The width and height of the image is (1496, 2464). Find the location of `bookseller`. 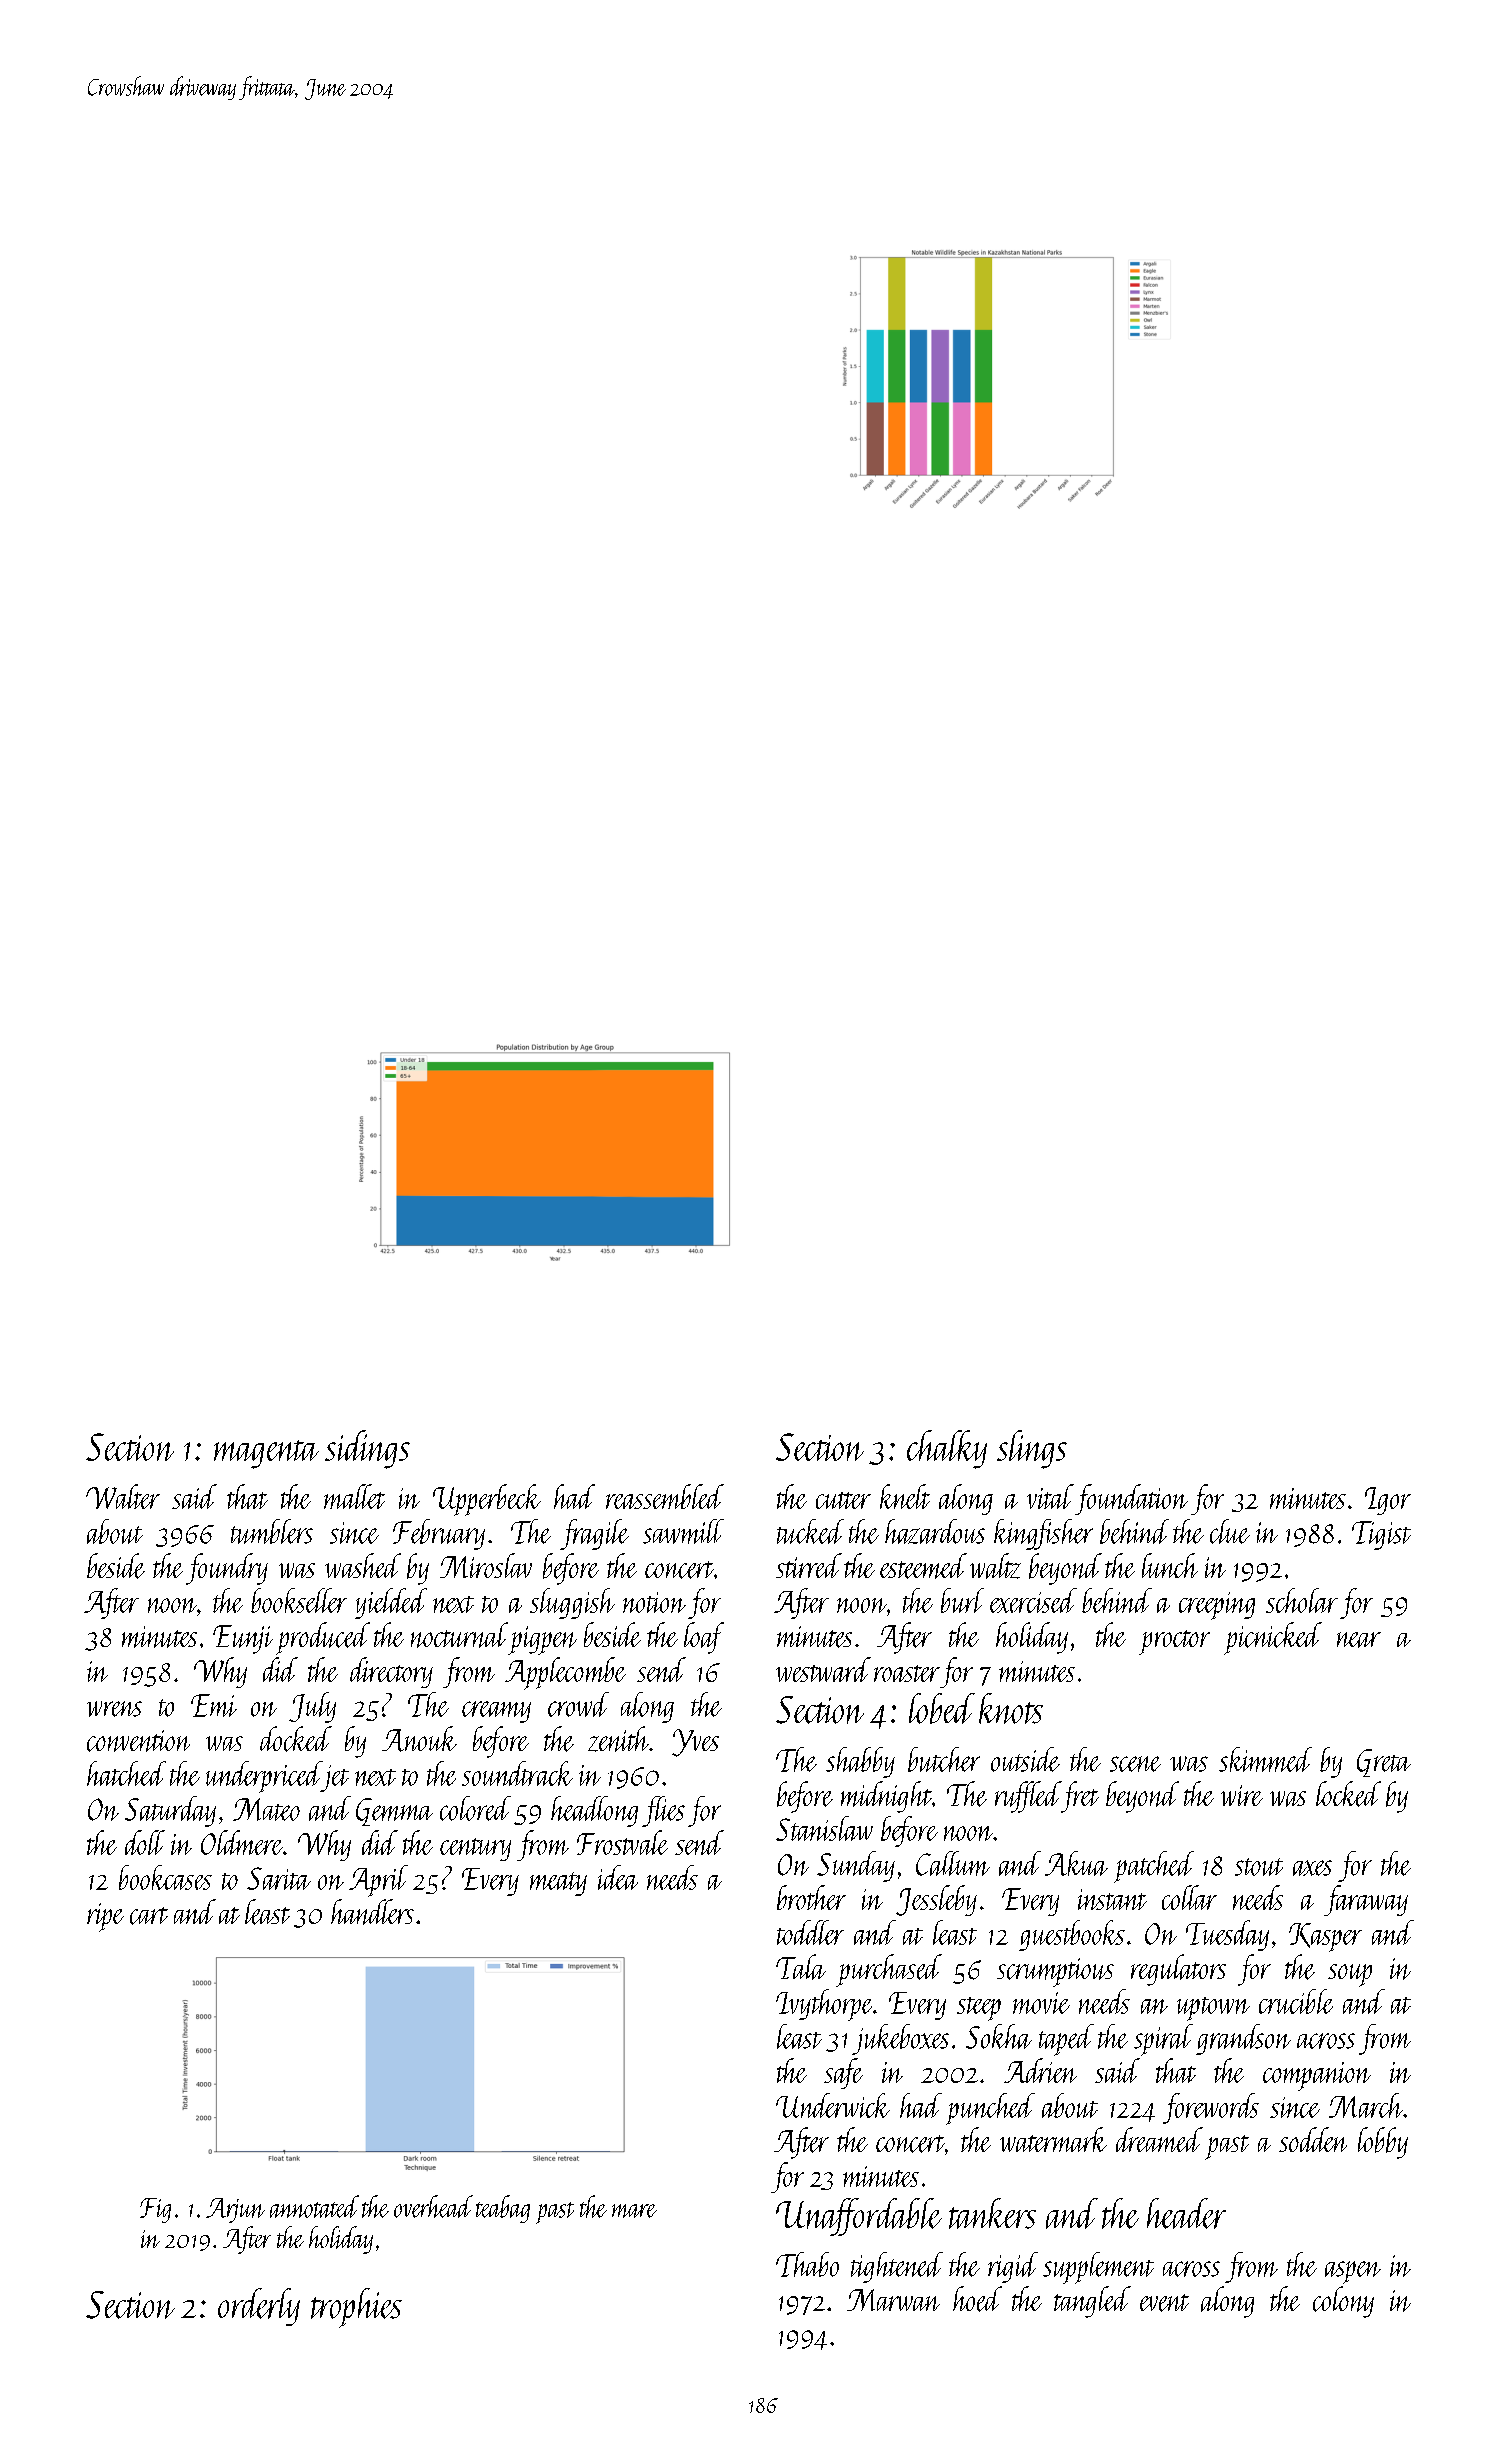

bookseller is located at coordinates (299, 1600).
